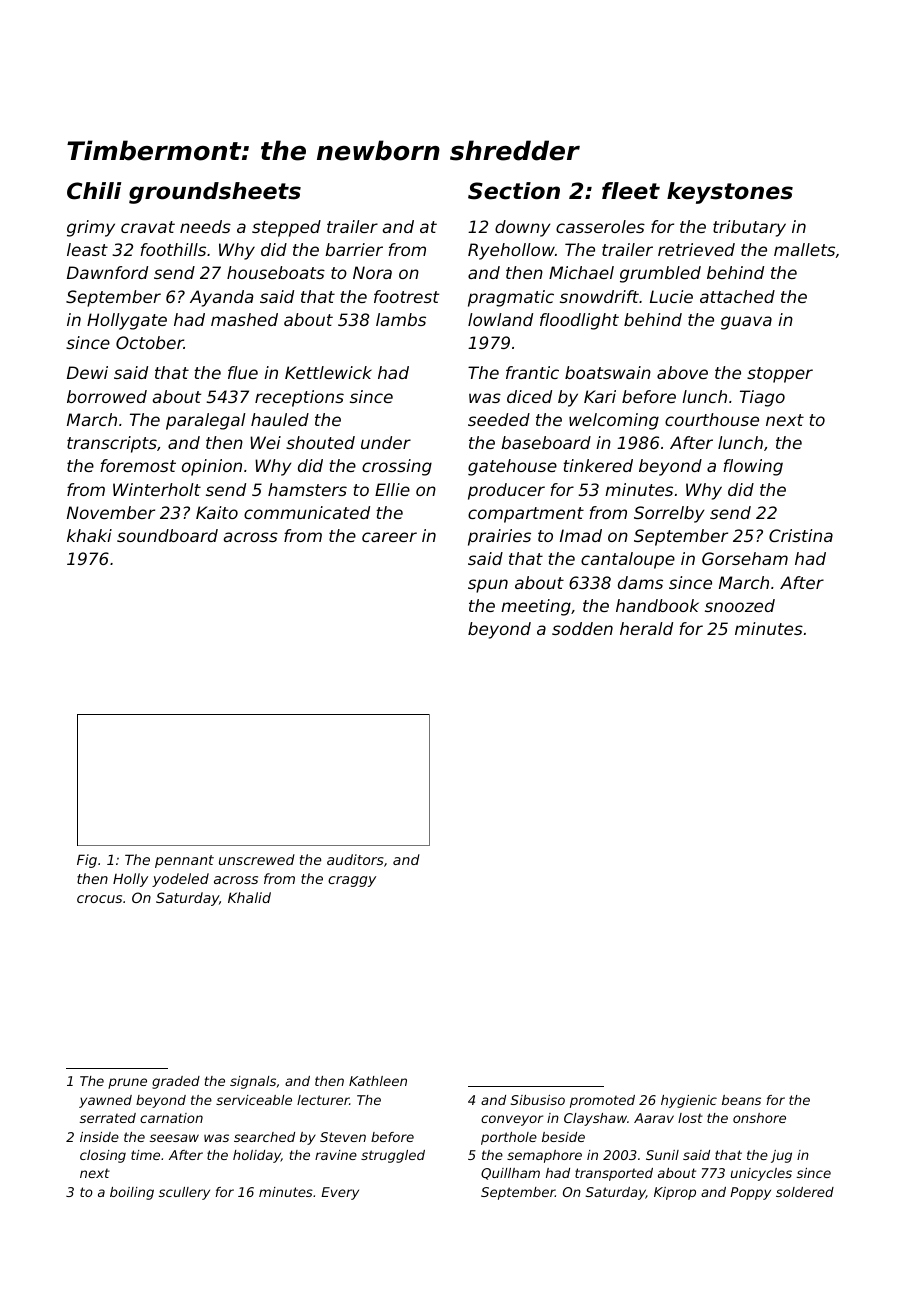 The height and width of the screenshot is (1316, 908). I want to click on craggy, so click(352, 881).
